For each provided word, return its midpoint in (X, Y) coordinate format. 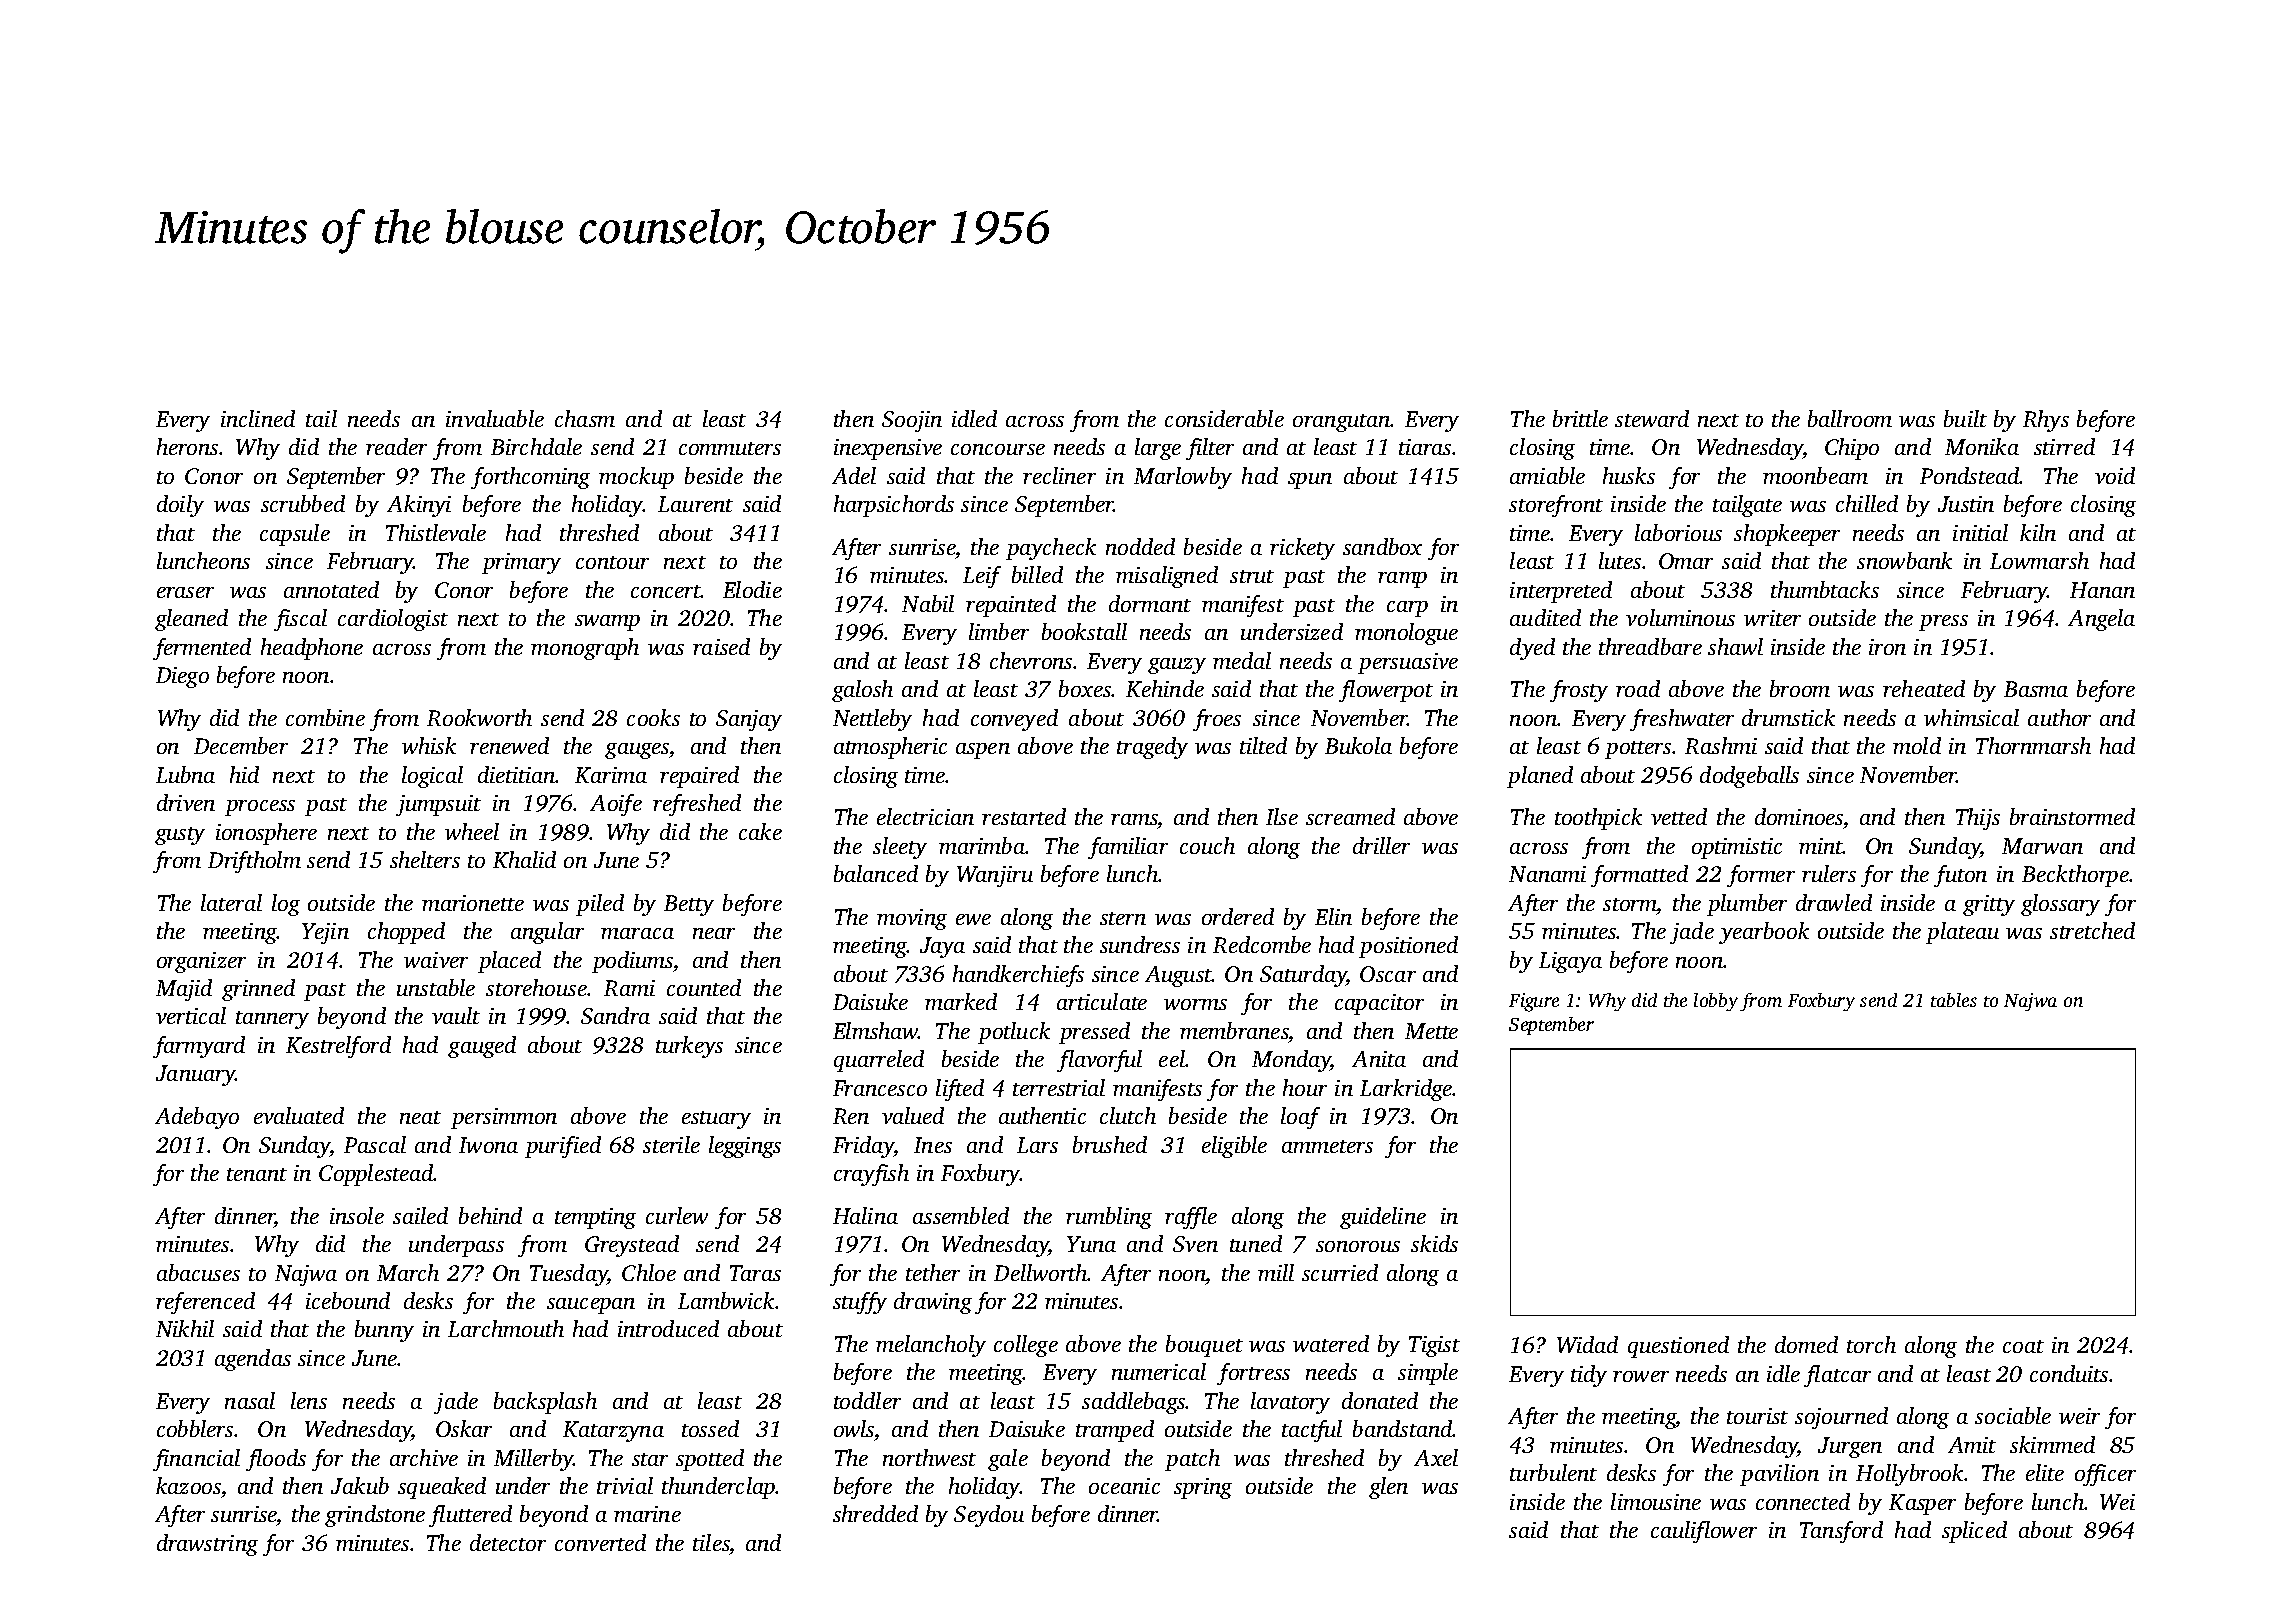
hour (1305, 1087)
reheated (1924, 688)
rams (1134, 821)
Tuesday (569, 1275)
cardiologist (393, 620)
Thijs (1978, 819)
